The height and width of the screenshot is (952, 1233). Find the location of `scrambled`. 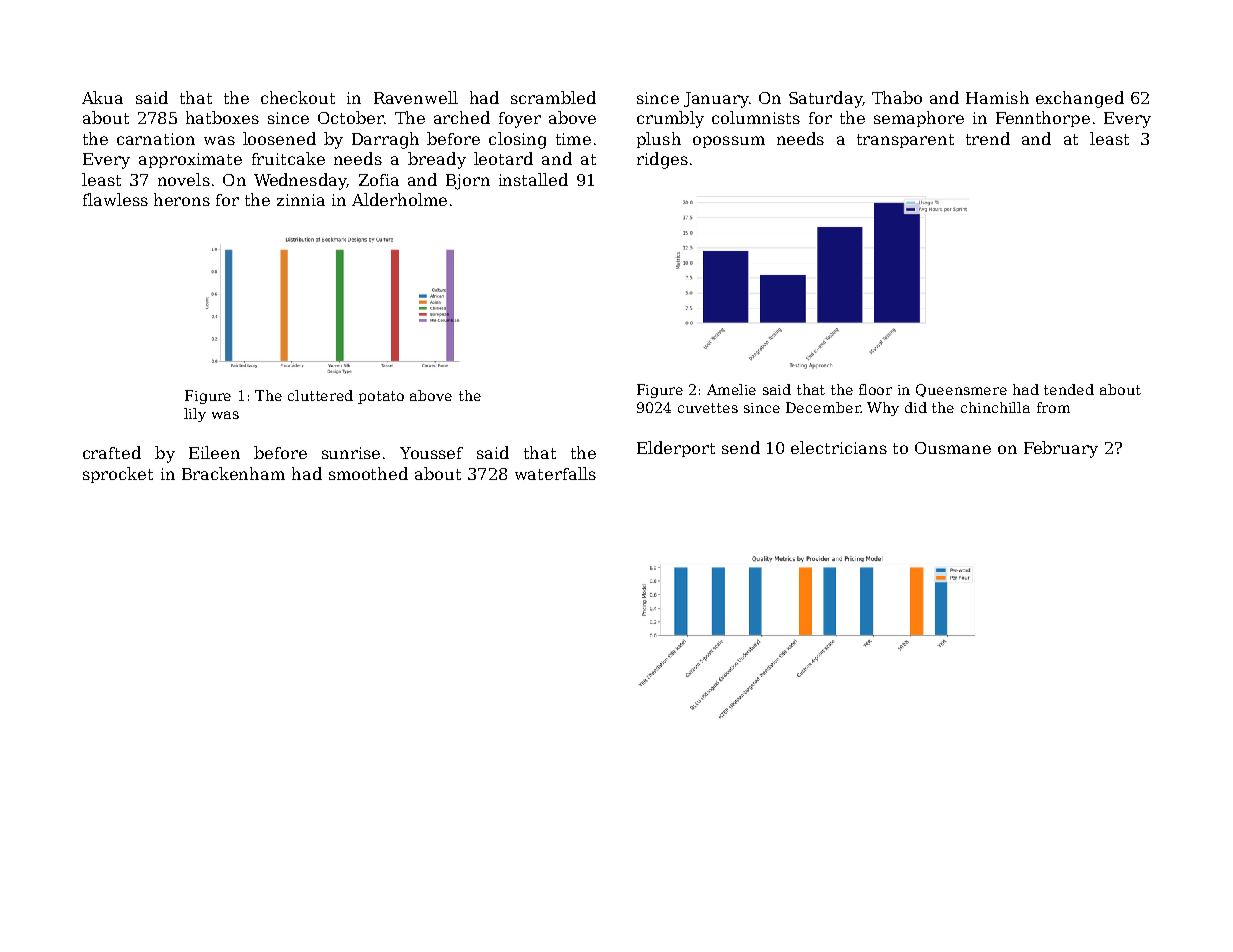

scrambled is located at coordinates (553, 97).
